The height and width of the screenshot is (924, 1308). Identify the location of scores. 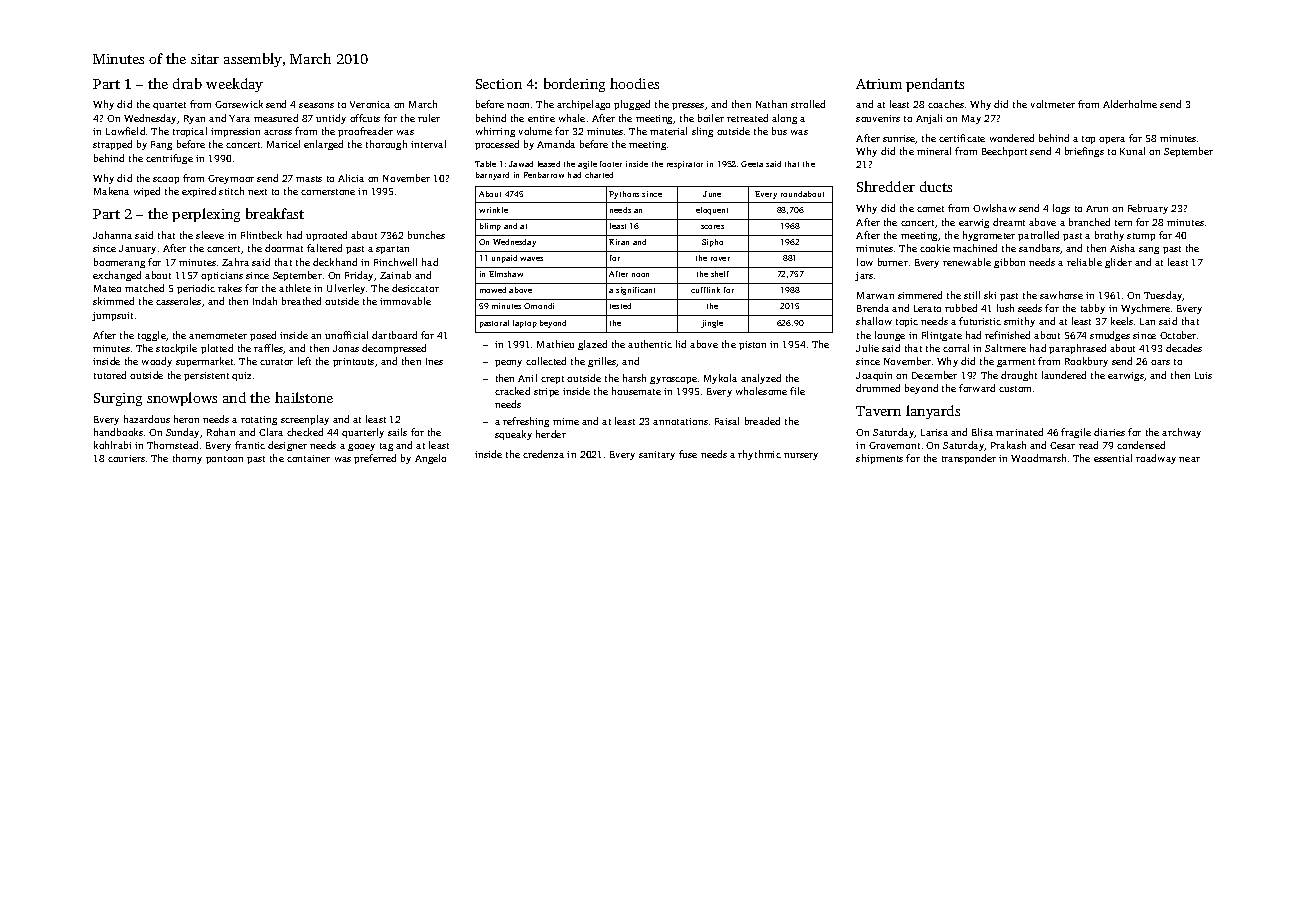
(712, 227).
